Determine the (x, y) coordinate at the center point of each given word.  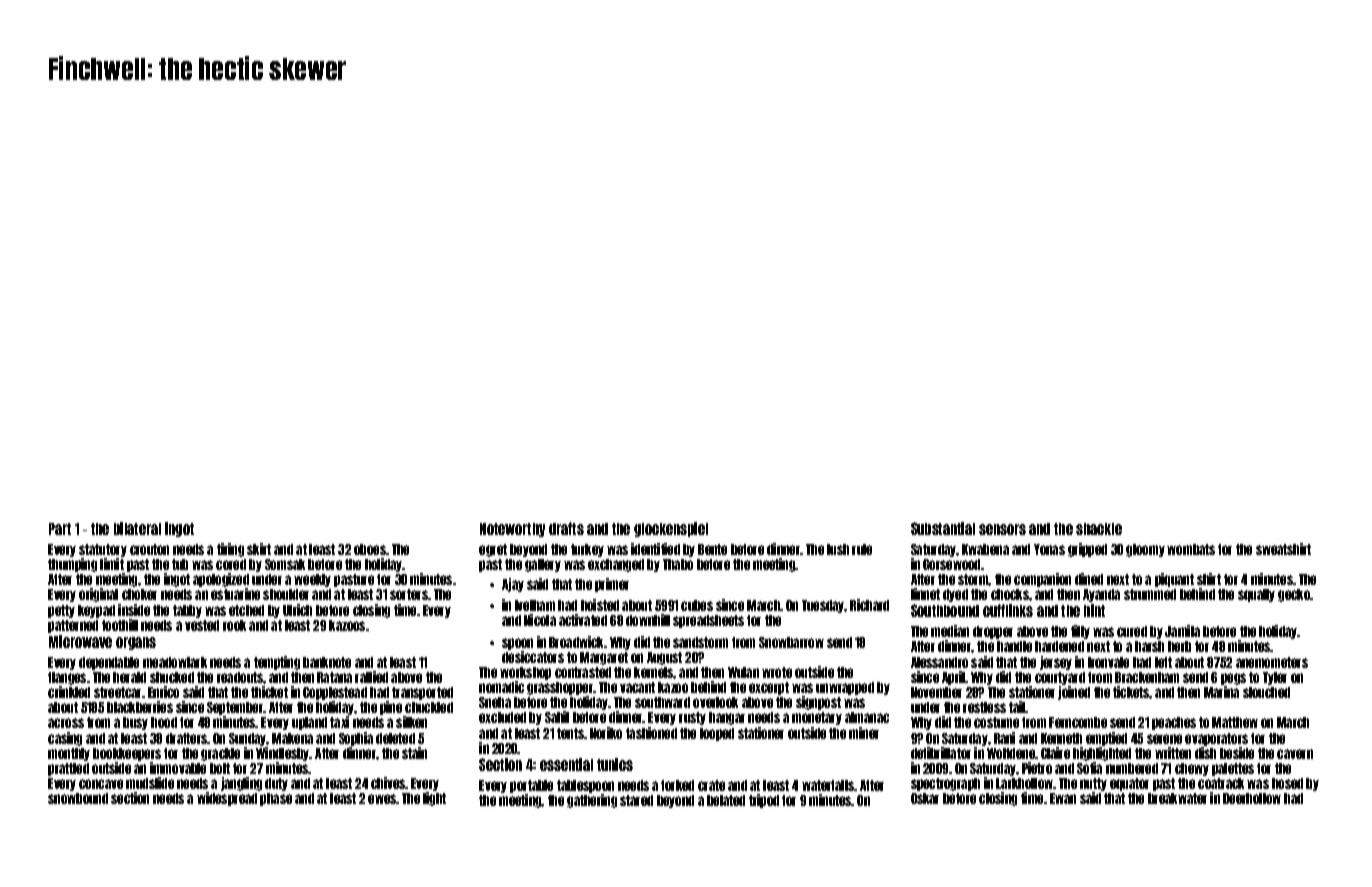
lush (838, 549)
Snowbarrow (791, 642)
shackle (1099, 529)
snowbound (78, 798)
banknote (327, 662)
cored (231, 564)
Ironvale (1108, 662)
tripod (764, 801)
